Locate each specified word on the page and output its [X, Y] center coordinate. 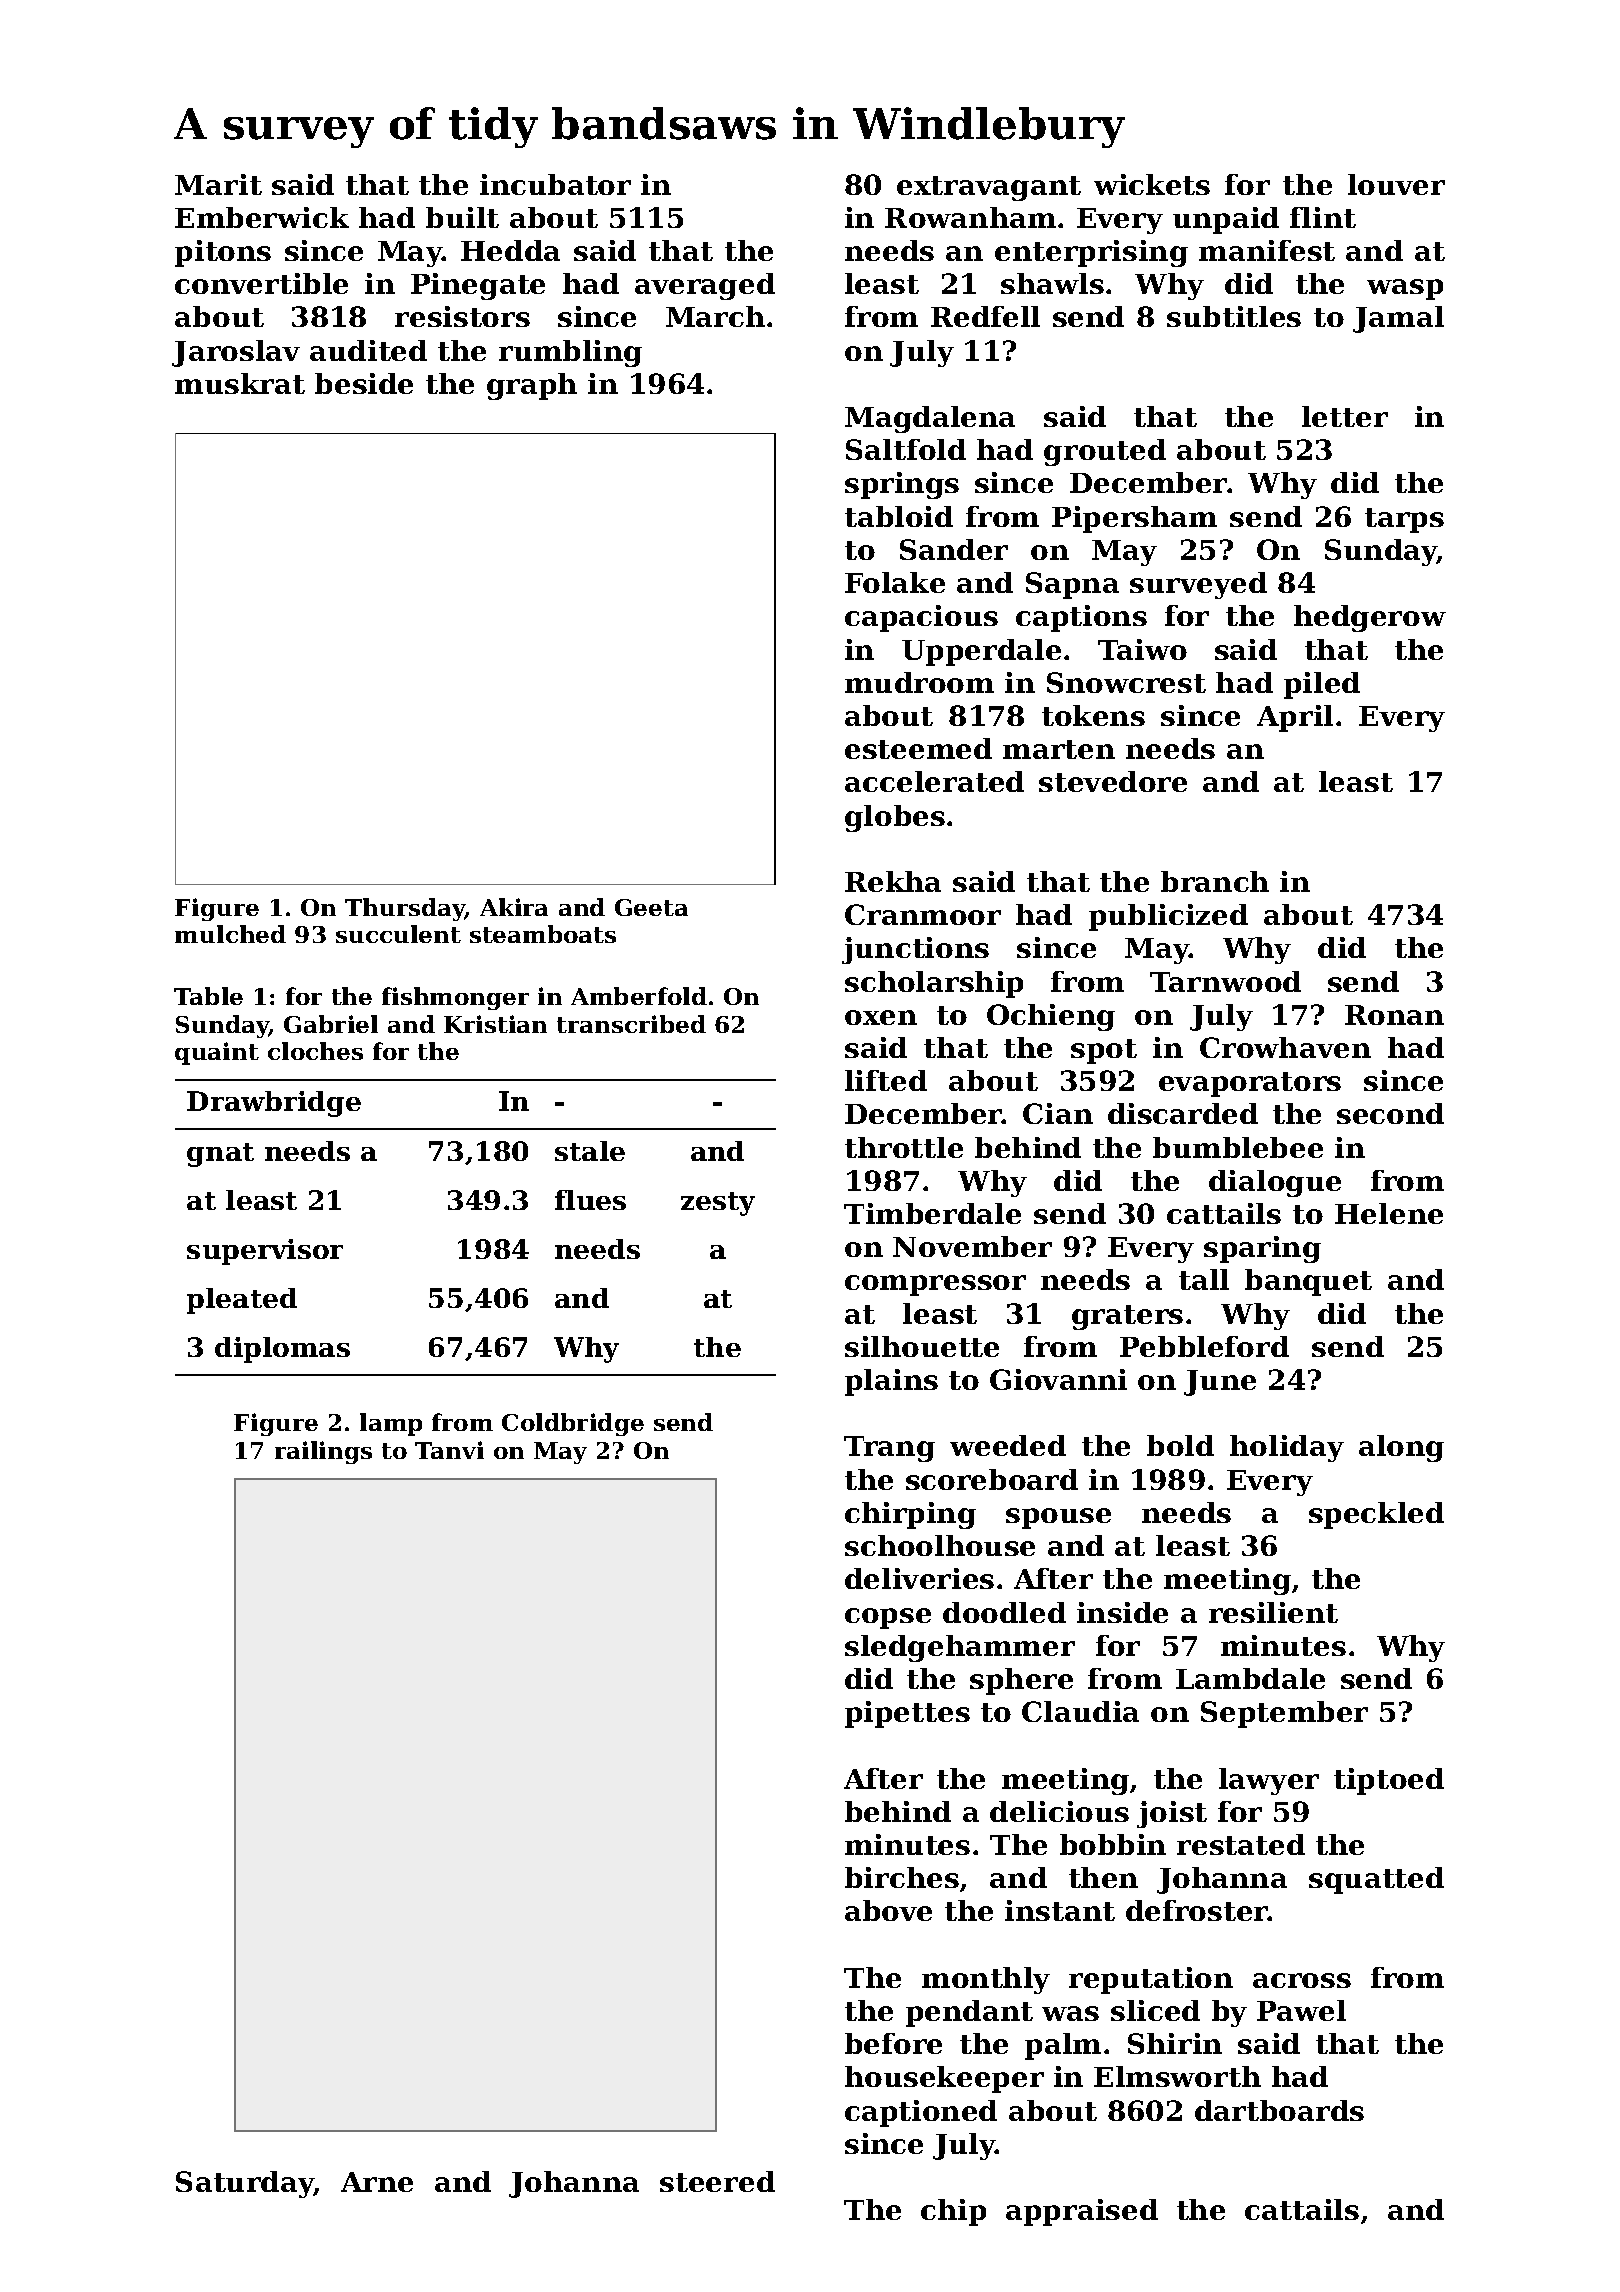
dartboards [1279, 2110]
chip [953, 2212]
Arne [377, 2182]
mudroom [919, 682]
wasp [1405, 289]
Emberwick [262, 217]
